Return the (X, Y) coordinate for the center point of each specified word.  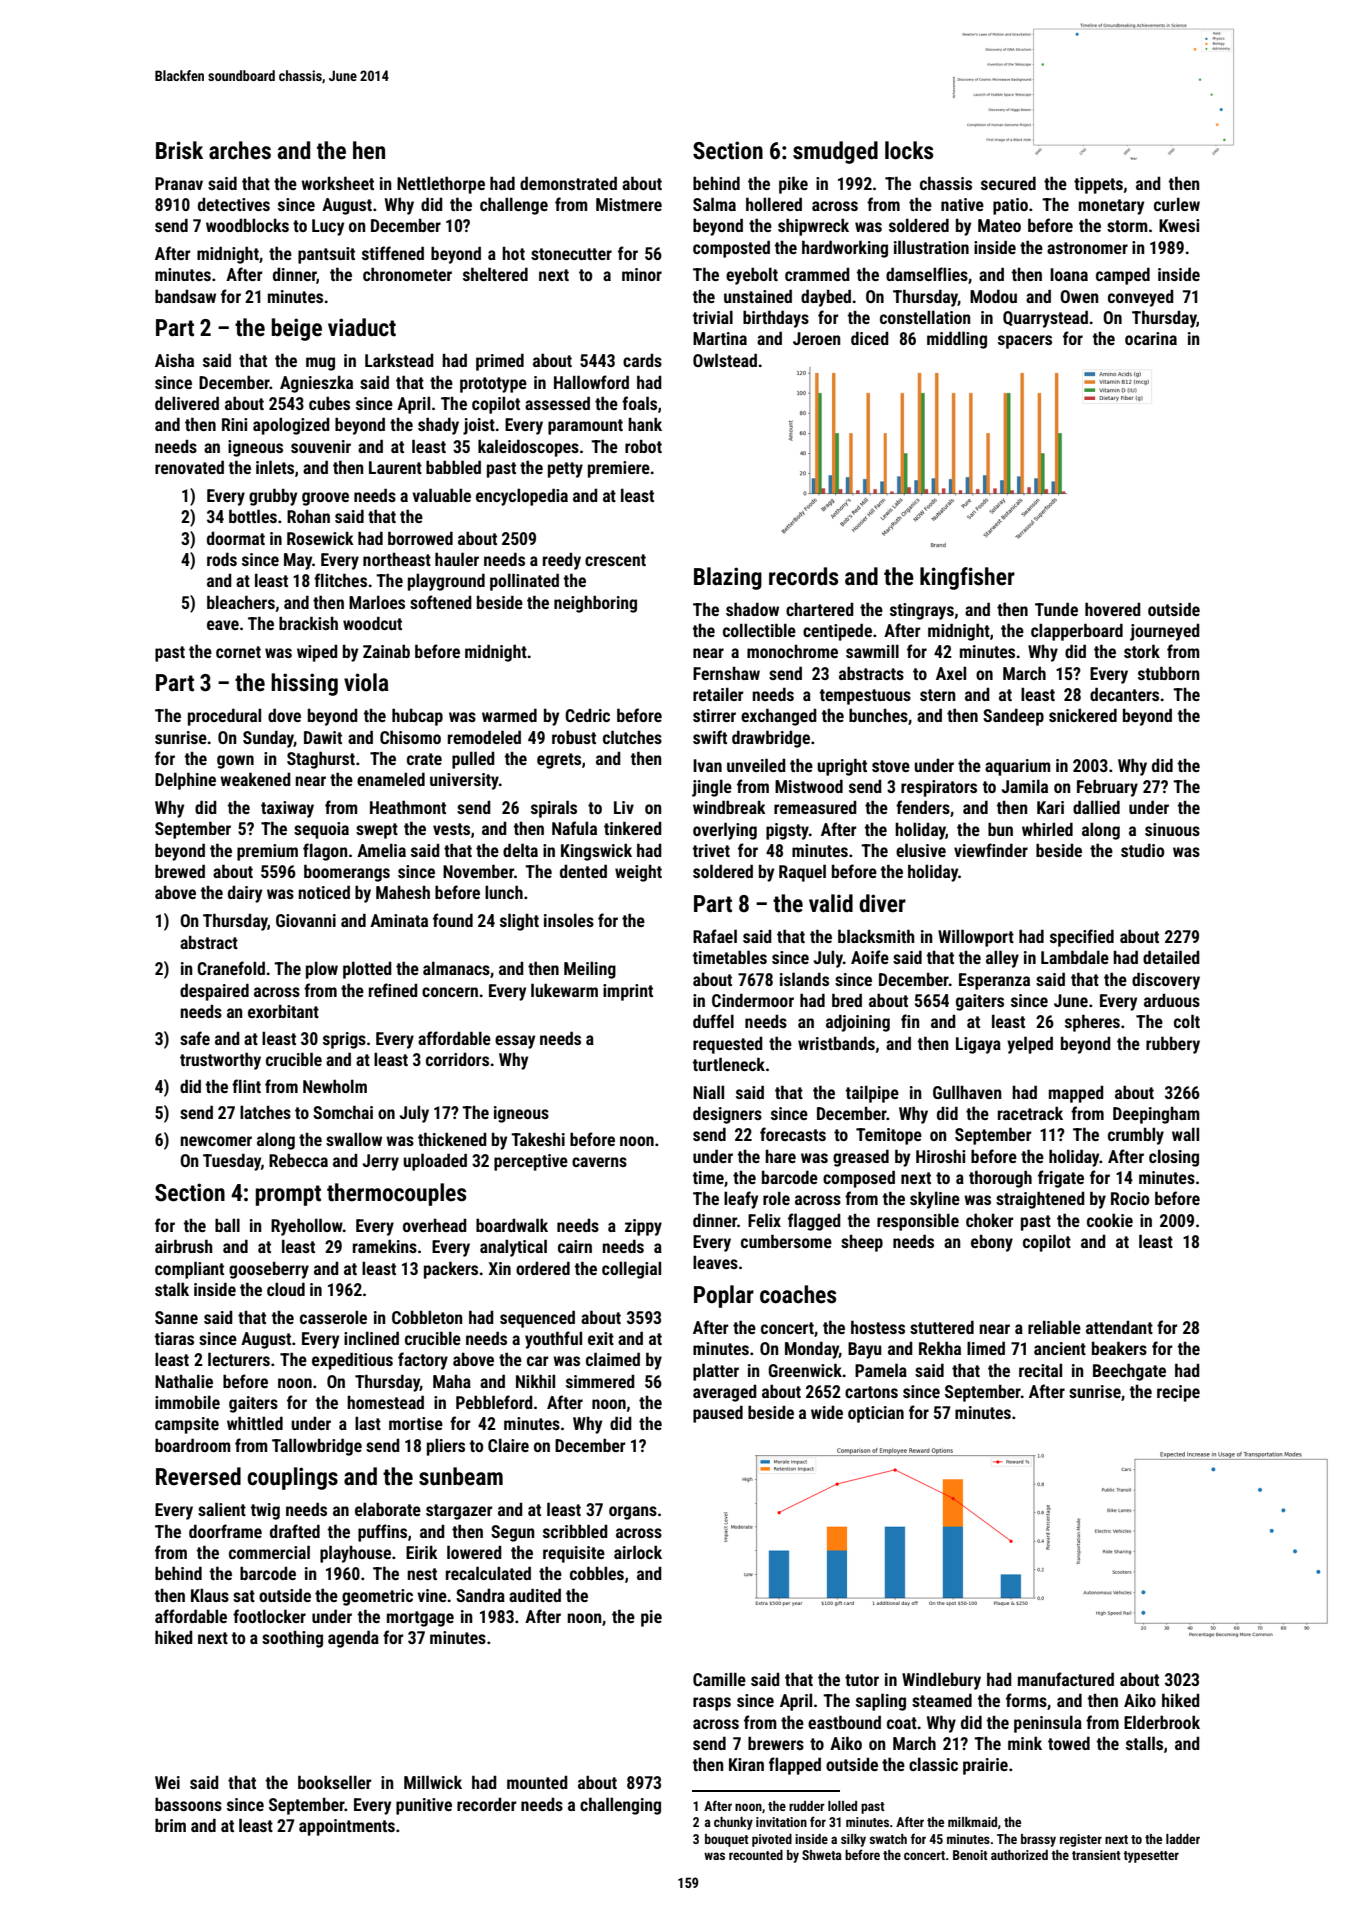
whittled (255, 1423)
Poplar (724, 1296)
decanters (1124, 694)
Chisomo (410, 737)
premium (267, 852)
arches (240, 150)
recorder (487, 1804)
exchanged (779, 717)
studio (1143, 850)
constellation (925, 317)
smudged (835, 152)
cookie (1110, 1220)
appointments (347, 1827)
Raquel (802, 873)
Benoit (970, 1855)
